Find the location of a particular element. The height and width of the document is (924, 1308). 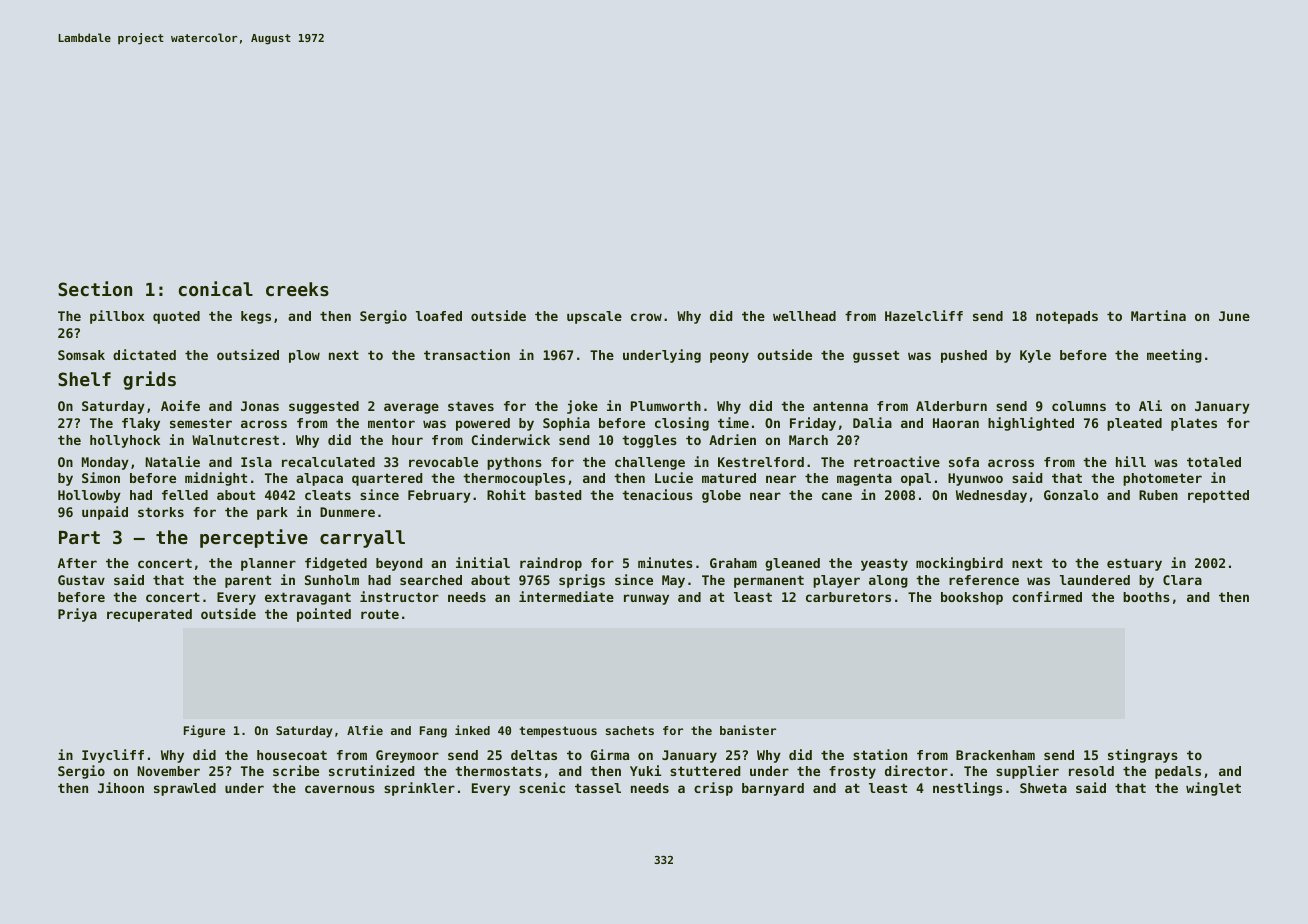

perceptive is located at coordinates (254, 538).
